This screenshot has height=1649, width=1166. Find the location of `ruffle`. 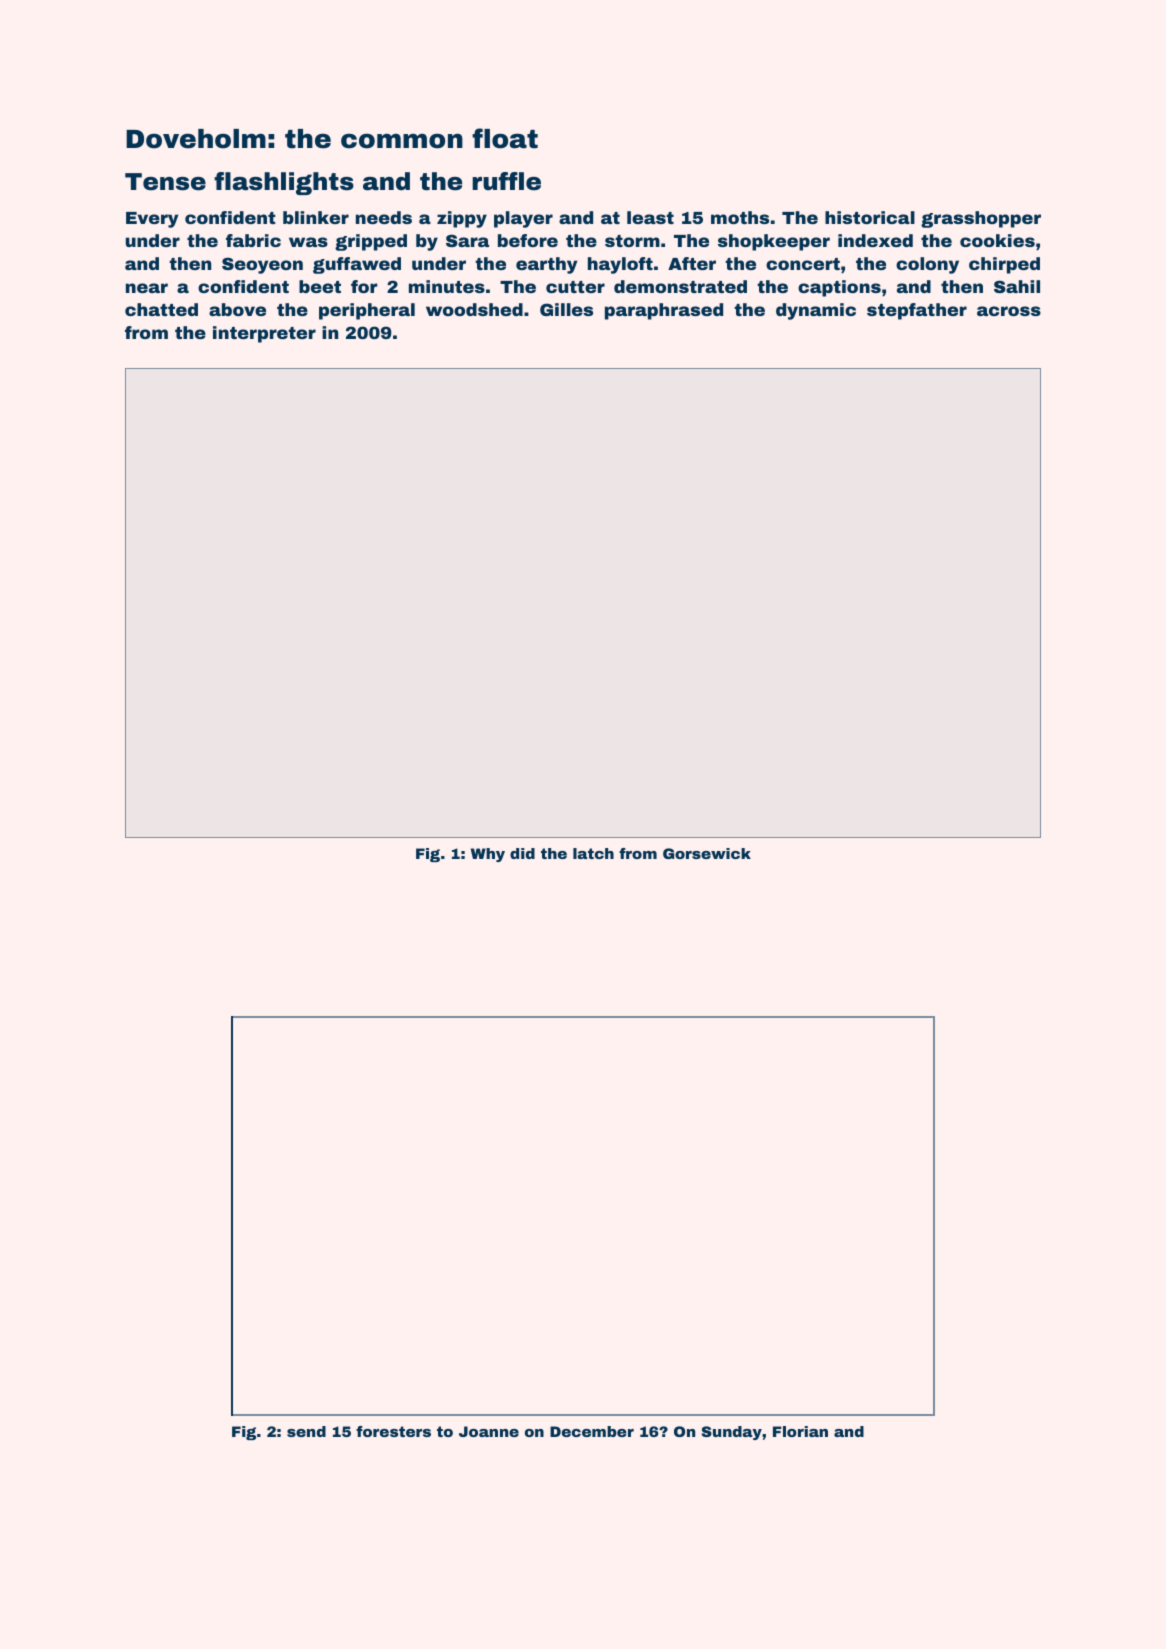

ruffle is located at coordinates (506, 181).
